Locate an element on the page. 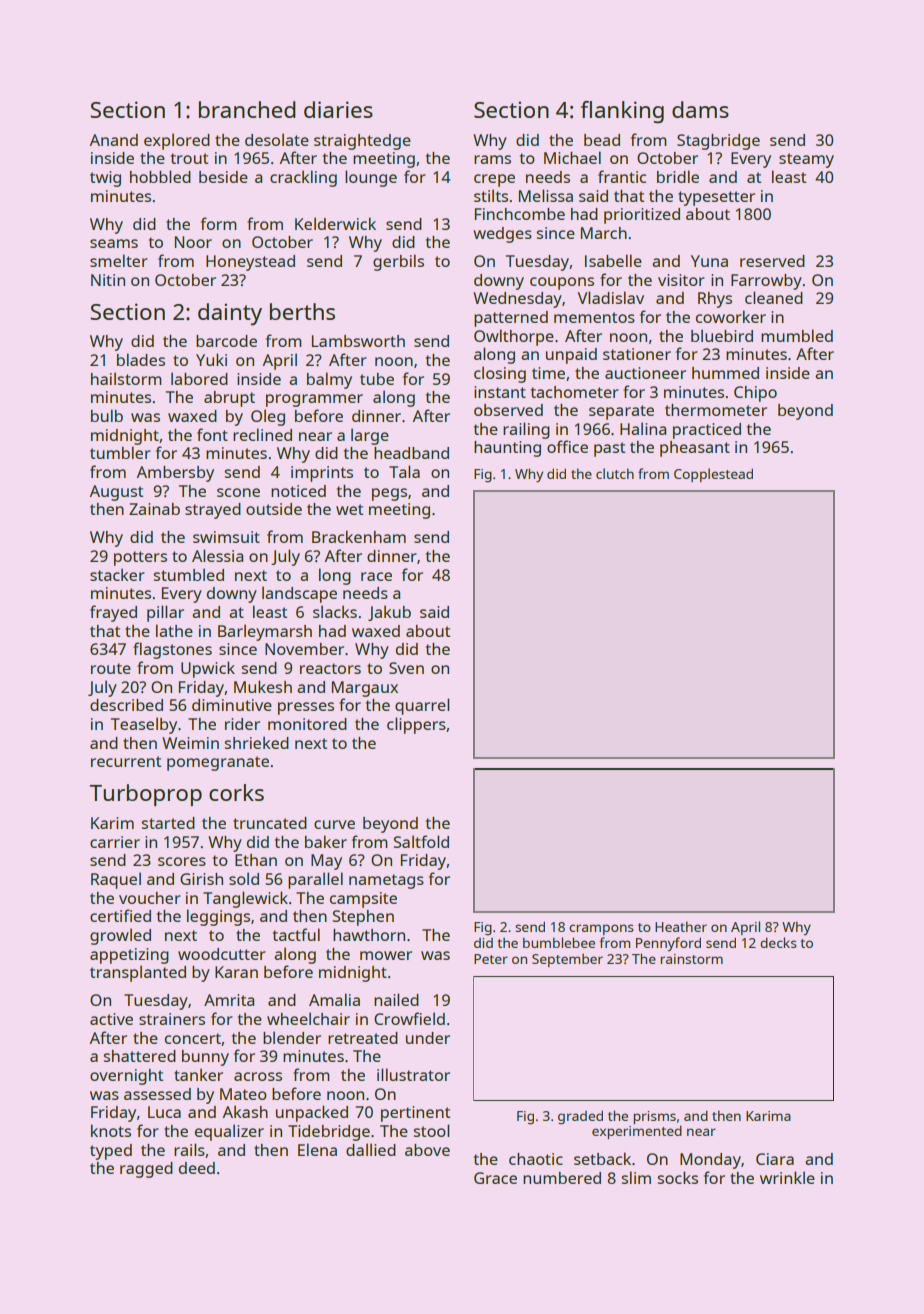  parallel is located at coordinates (315, 880).
